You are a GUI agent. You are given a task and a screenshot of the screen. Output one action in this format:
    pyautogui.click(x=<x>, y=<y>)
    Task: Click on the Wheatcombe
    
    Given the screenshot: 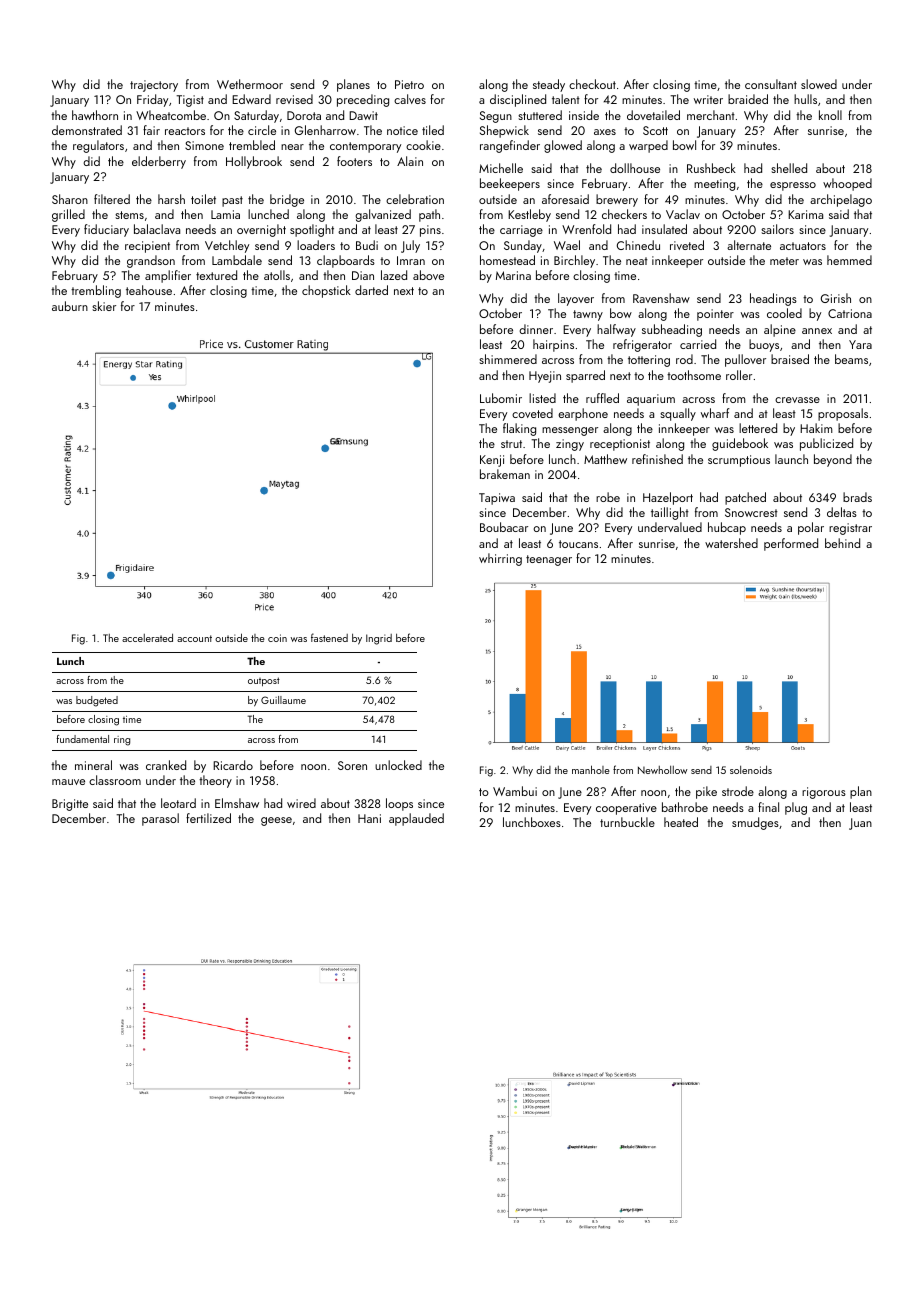 What is the action you would take?
    pyautogui.click(x=171, y=115)
